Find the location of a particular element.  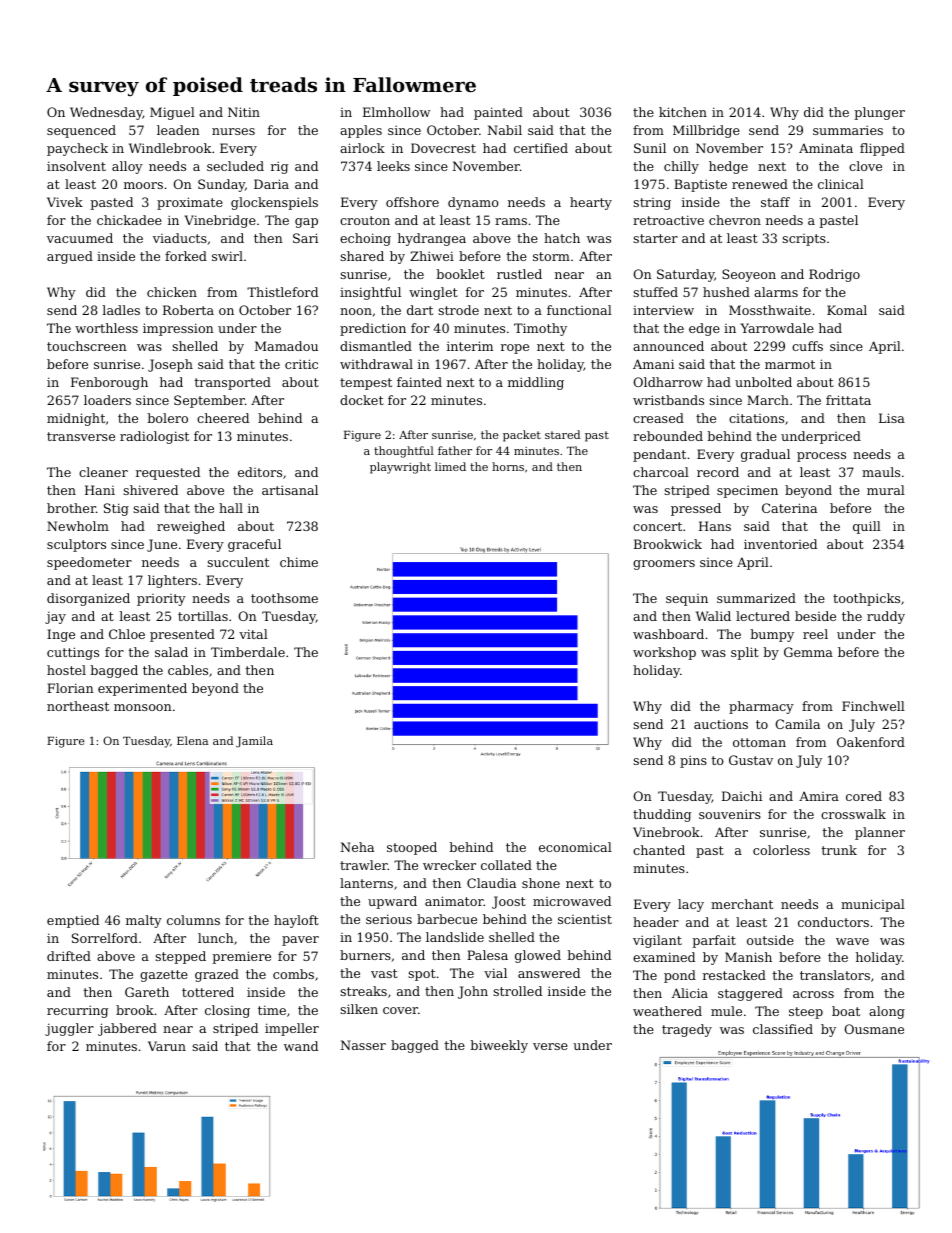

parfait is located at coordinates (714, 941).
